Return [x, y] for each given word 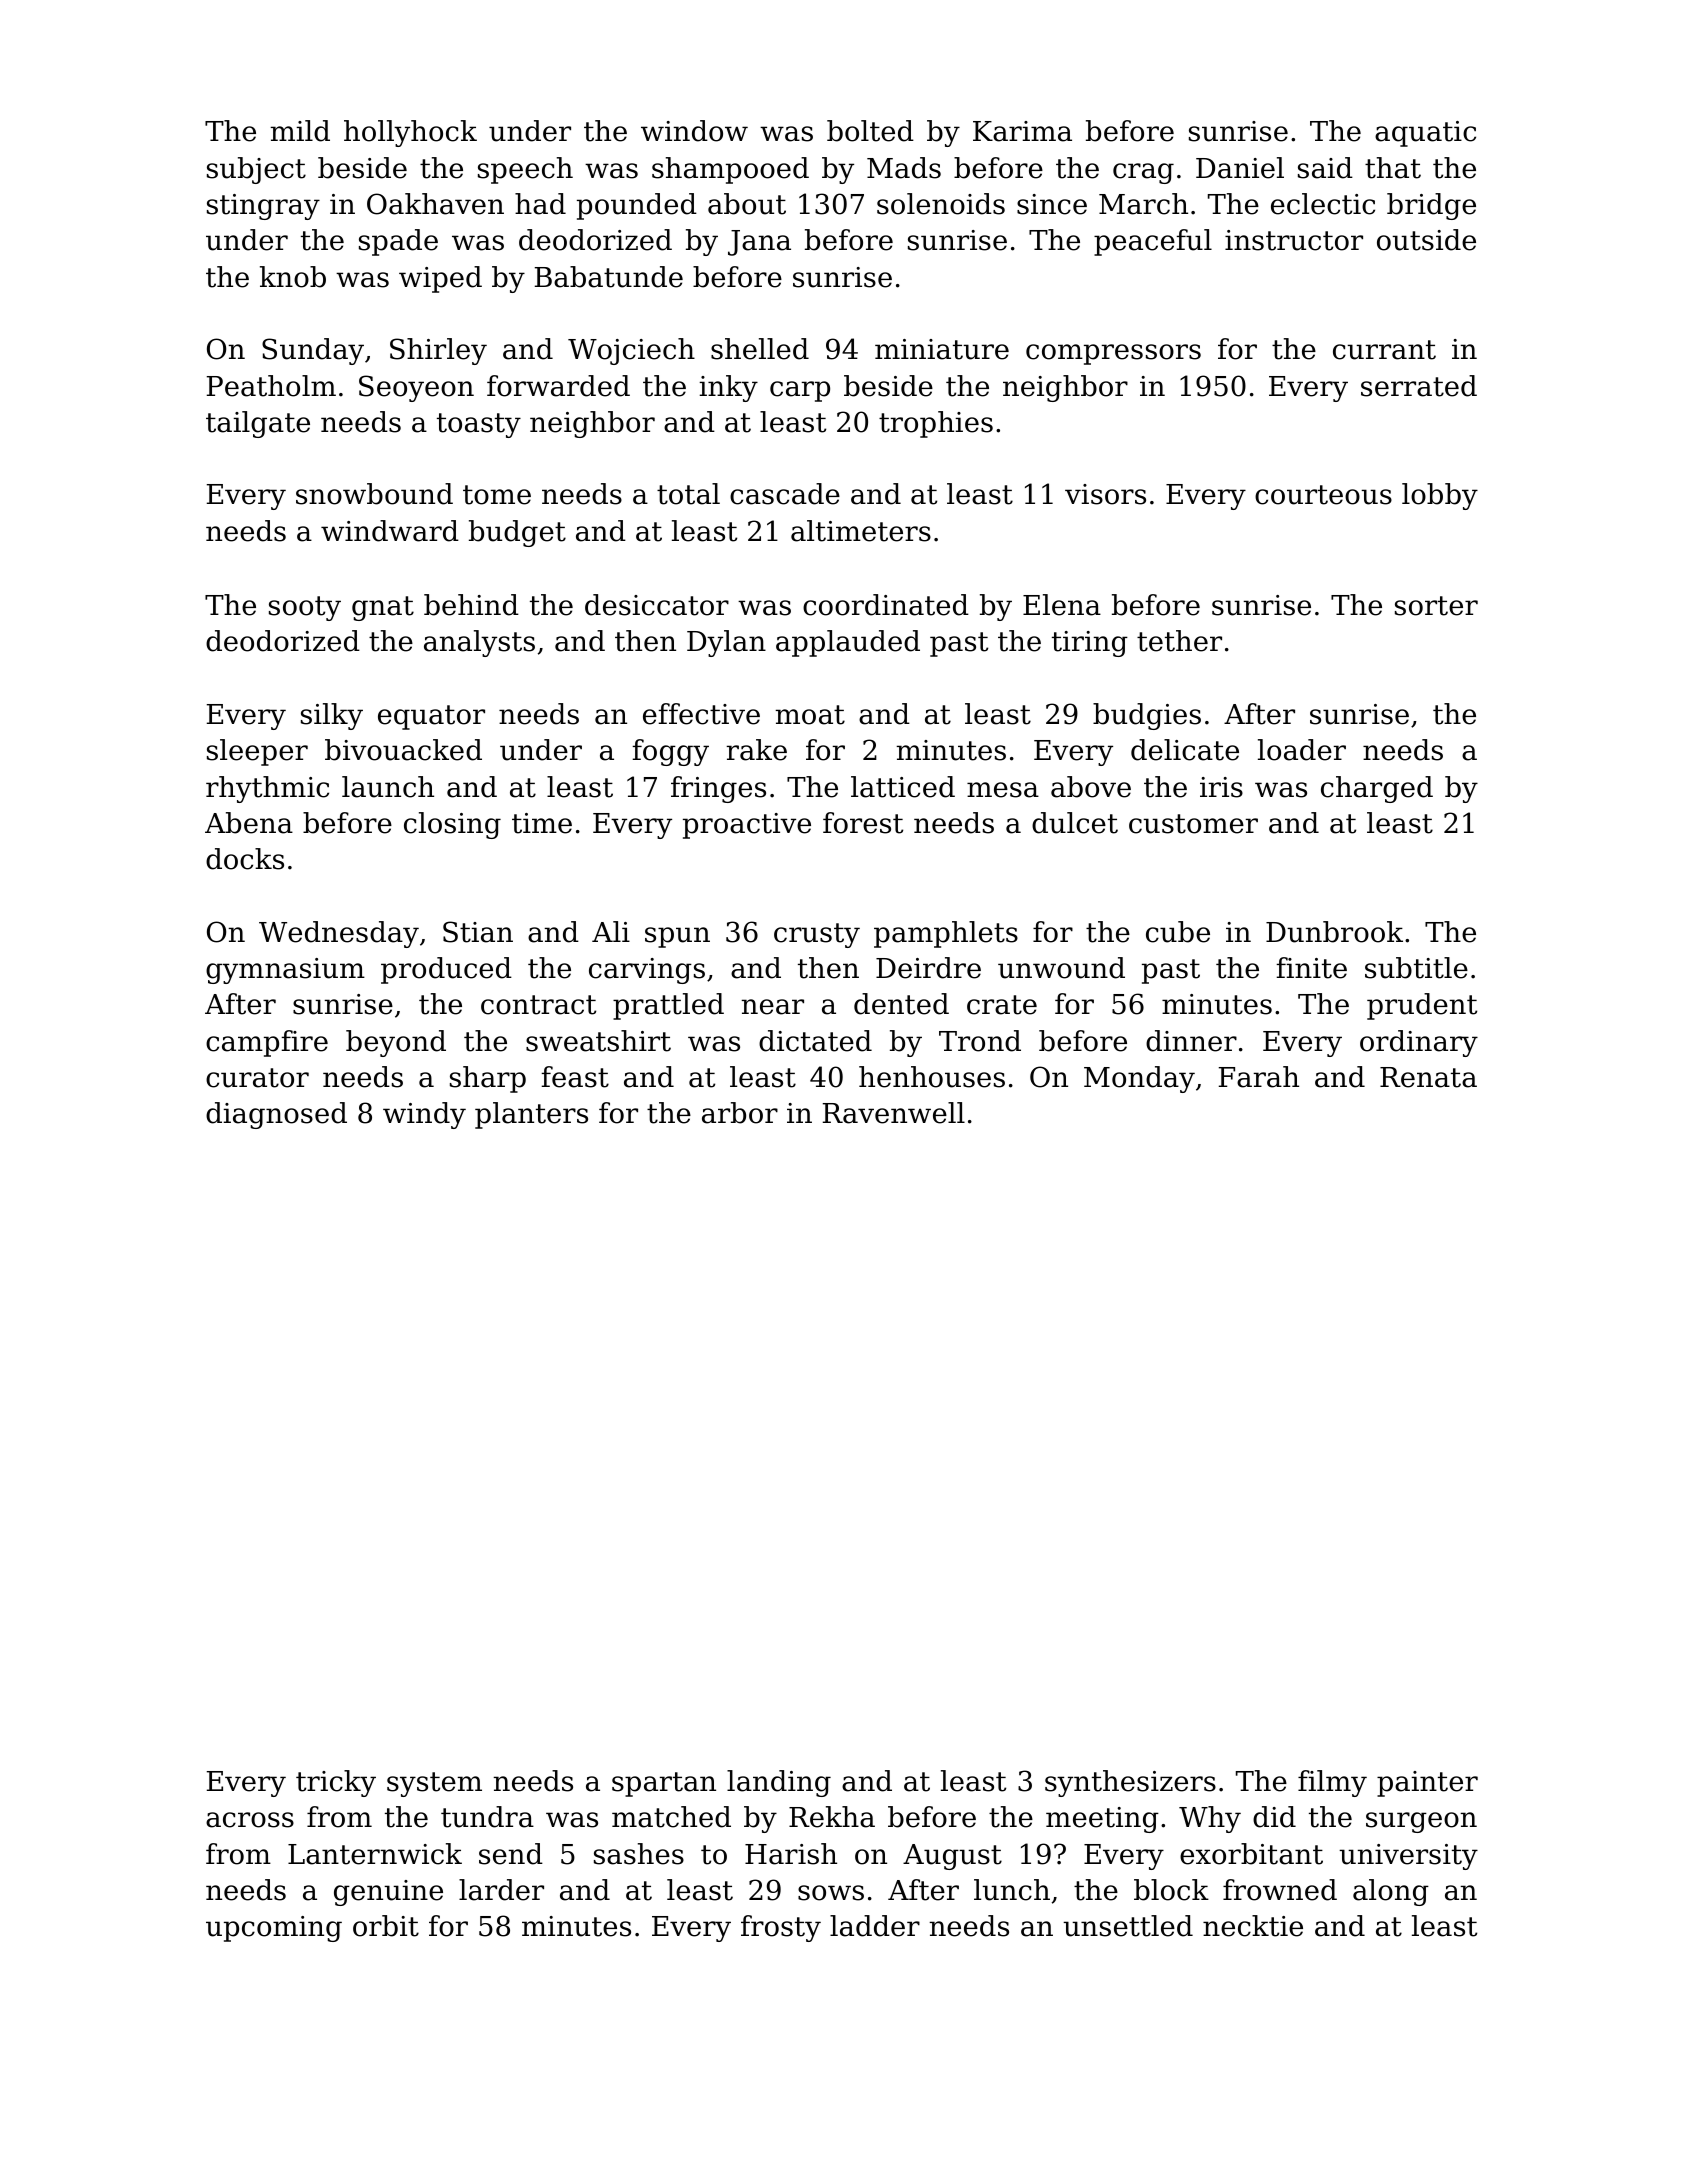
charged [1377, 789]
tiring [1090, 644]
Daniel [1240, 168]
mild [300, 131]
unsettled [1128, 1926]
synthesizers [1130, 1783]
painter [1427, 1784]
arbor [740, 1113]
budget [517, 533]
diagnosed [276, 1115]
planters [531, 1115]
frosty [781, 1928]
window [694, 131]
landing [779, 1783]
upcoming [274, 1929]
